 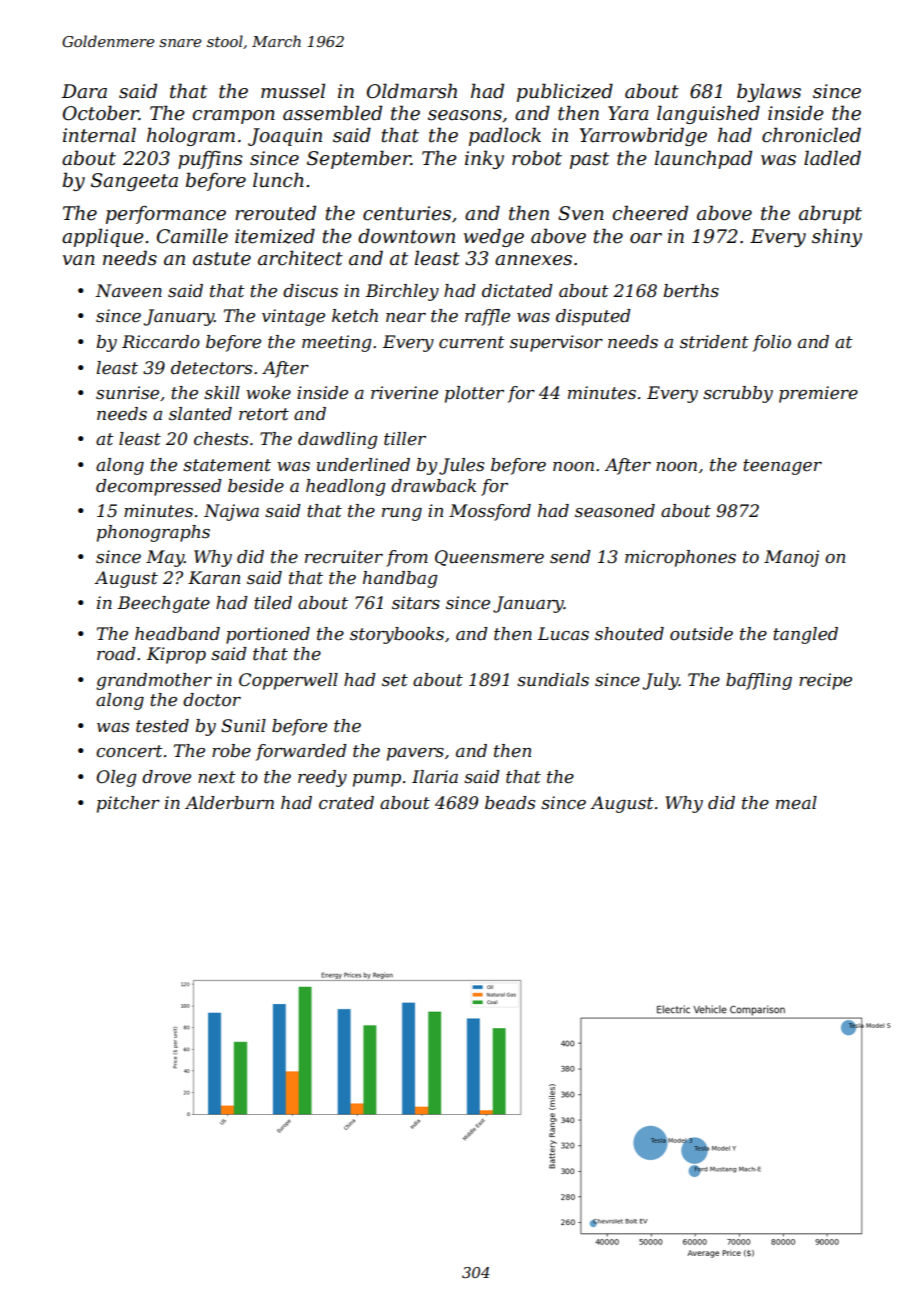 I want to click on meal, so click(x=796, y=803).
